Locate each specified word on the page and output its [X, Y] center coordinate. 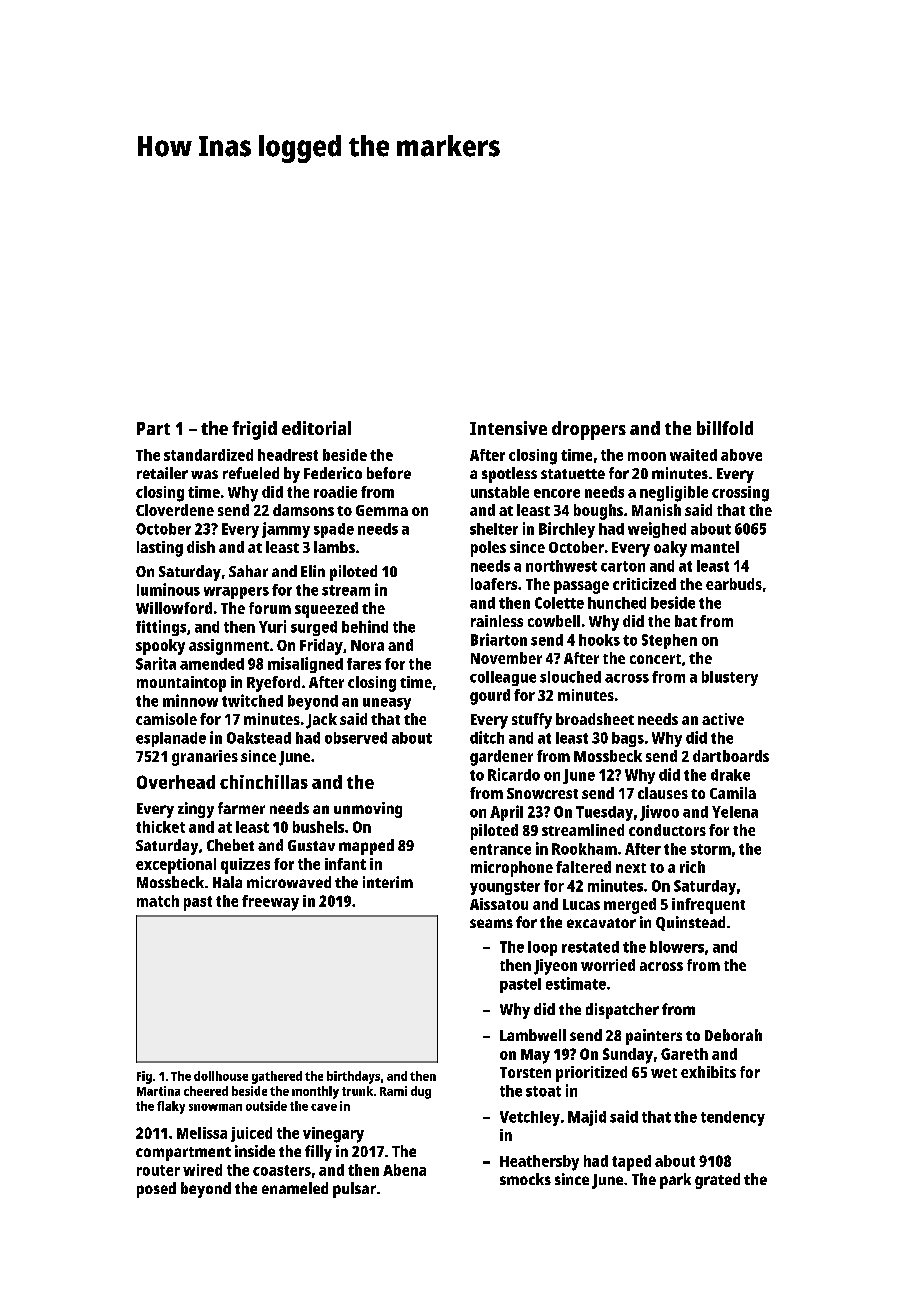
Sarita [156, 663]
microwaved [289, 882]
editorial [316, 428]
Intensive [508, 428]
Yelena [735, 812]
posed [156, 1190]
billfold [725, 428]
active [723, 719]
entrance [500, 849]
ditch [487, 737]
